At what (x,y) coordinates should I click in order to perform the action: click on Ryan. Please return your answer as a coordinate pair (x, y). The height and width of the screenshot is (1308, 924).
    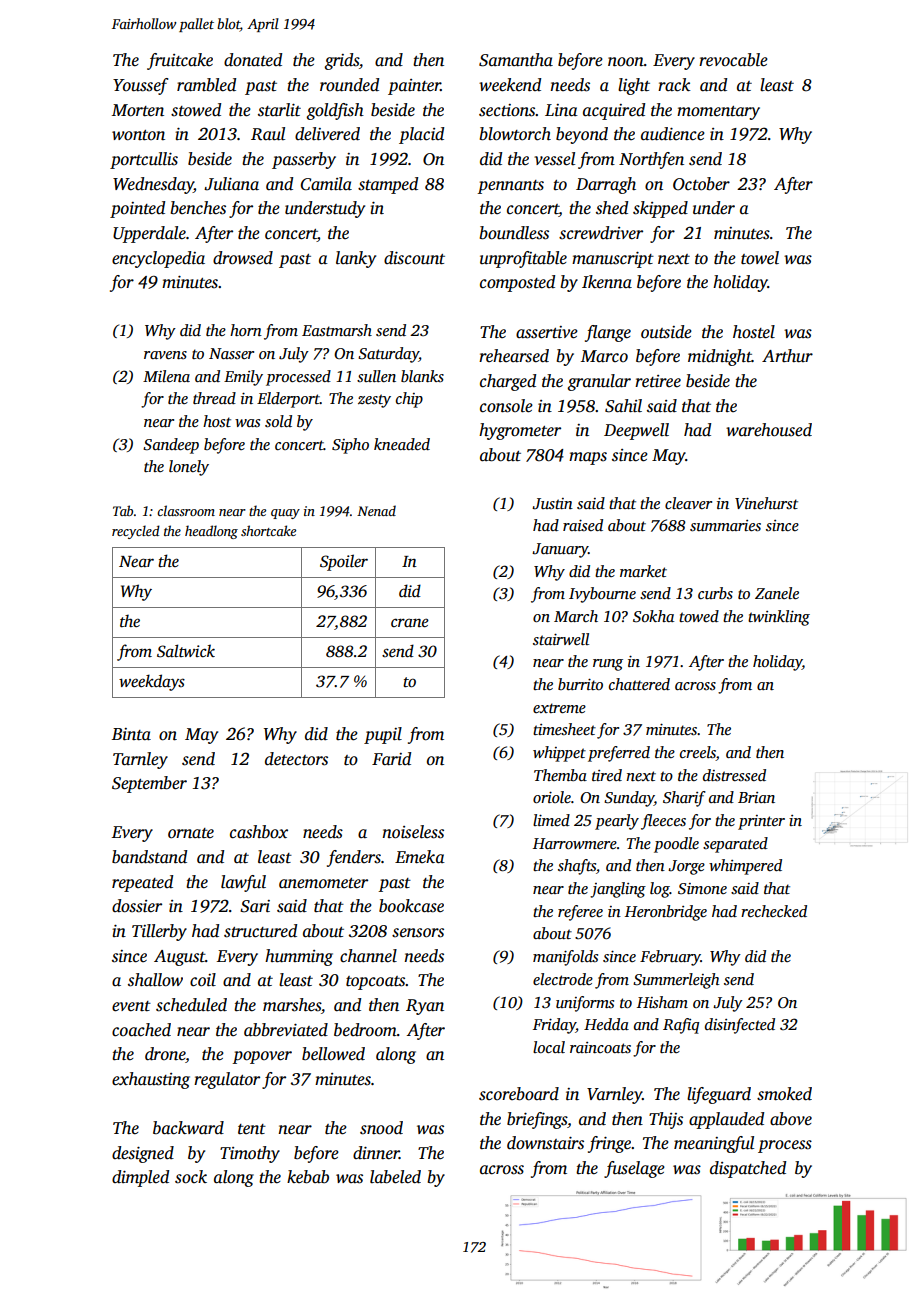
    Looking at the image, I should click on (425, 1007).
